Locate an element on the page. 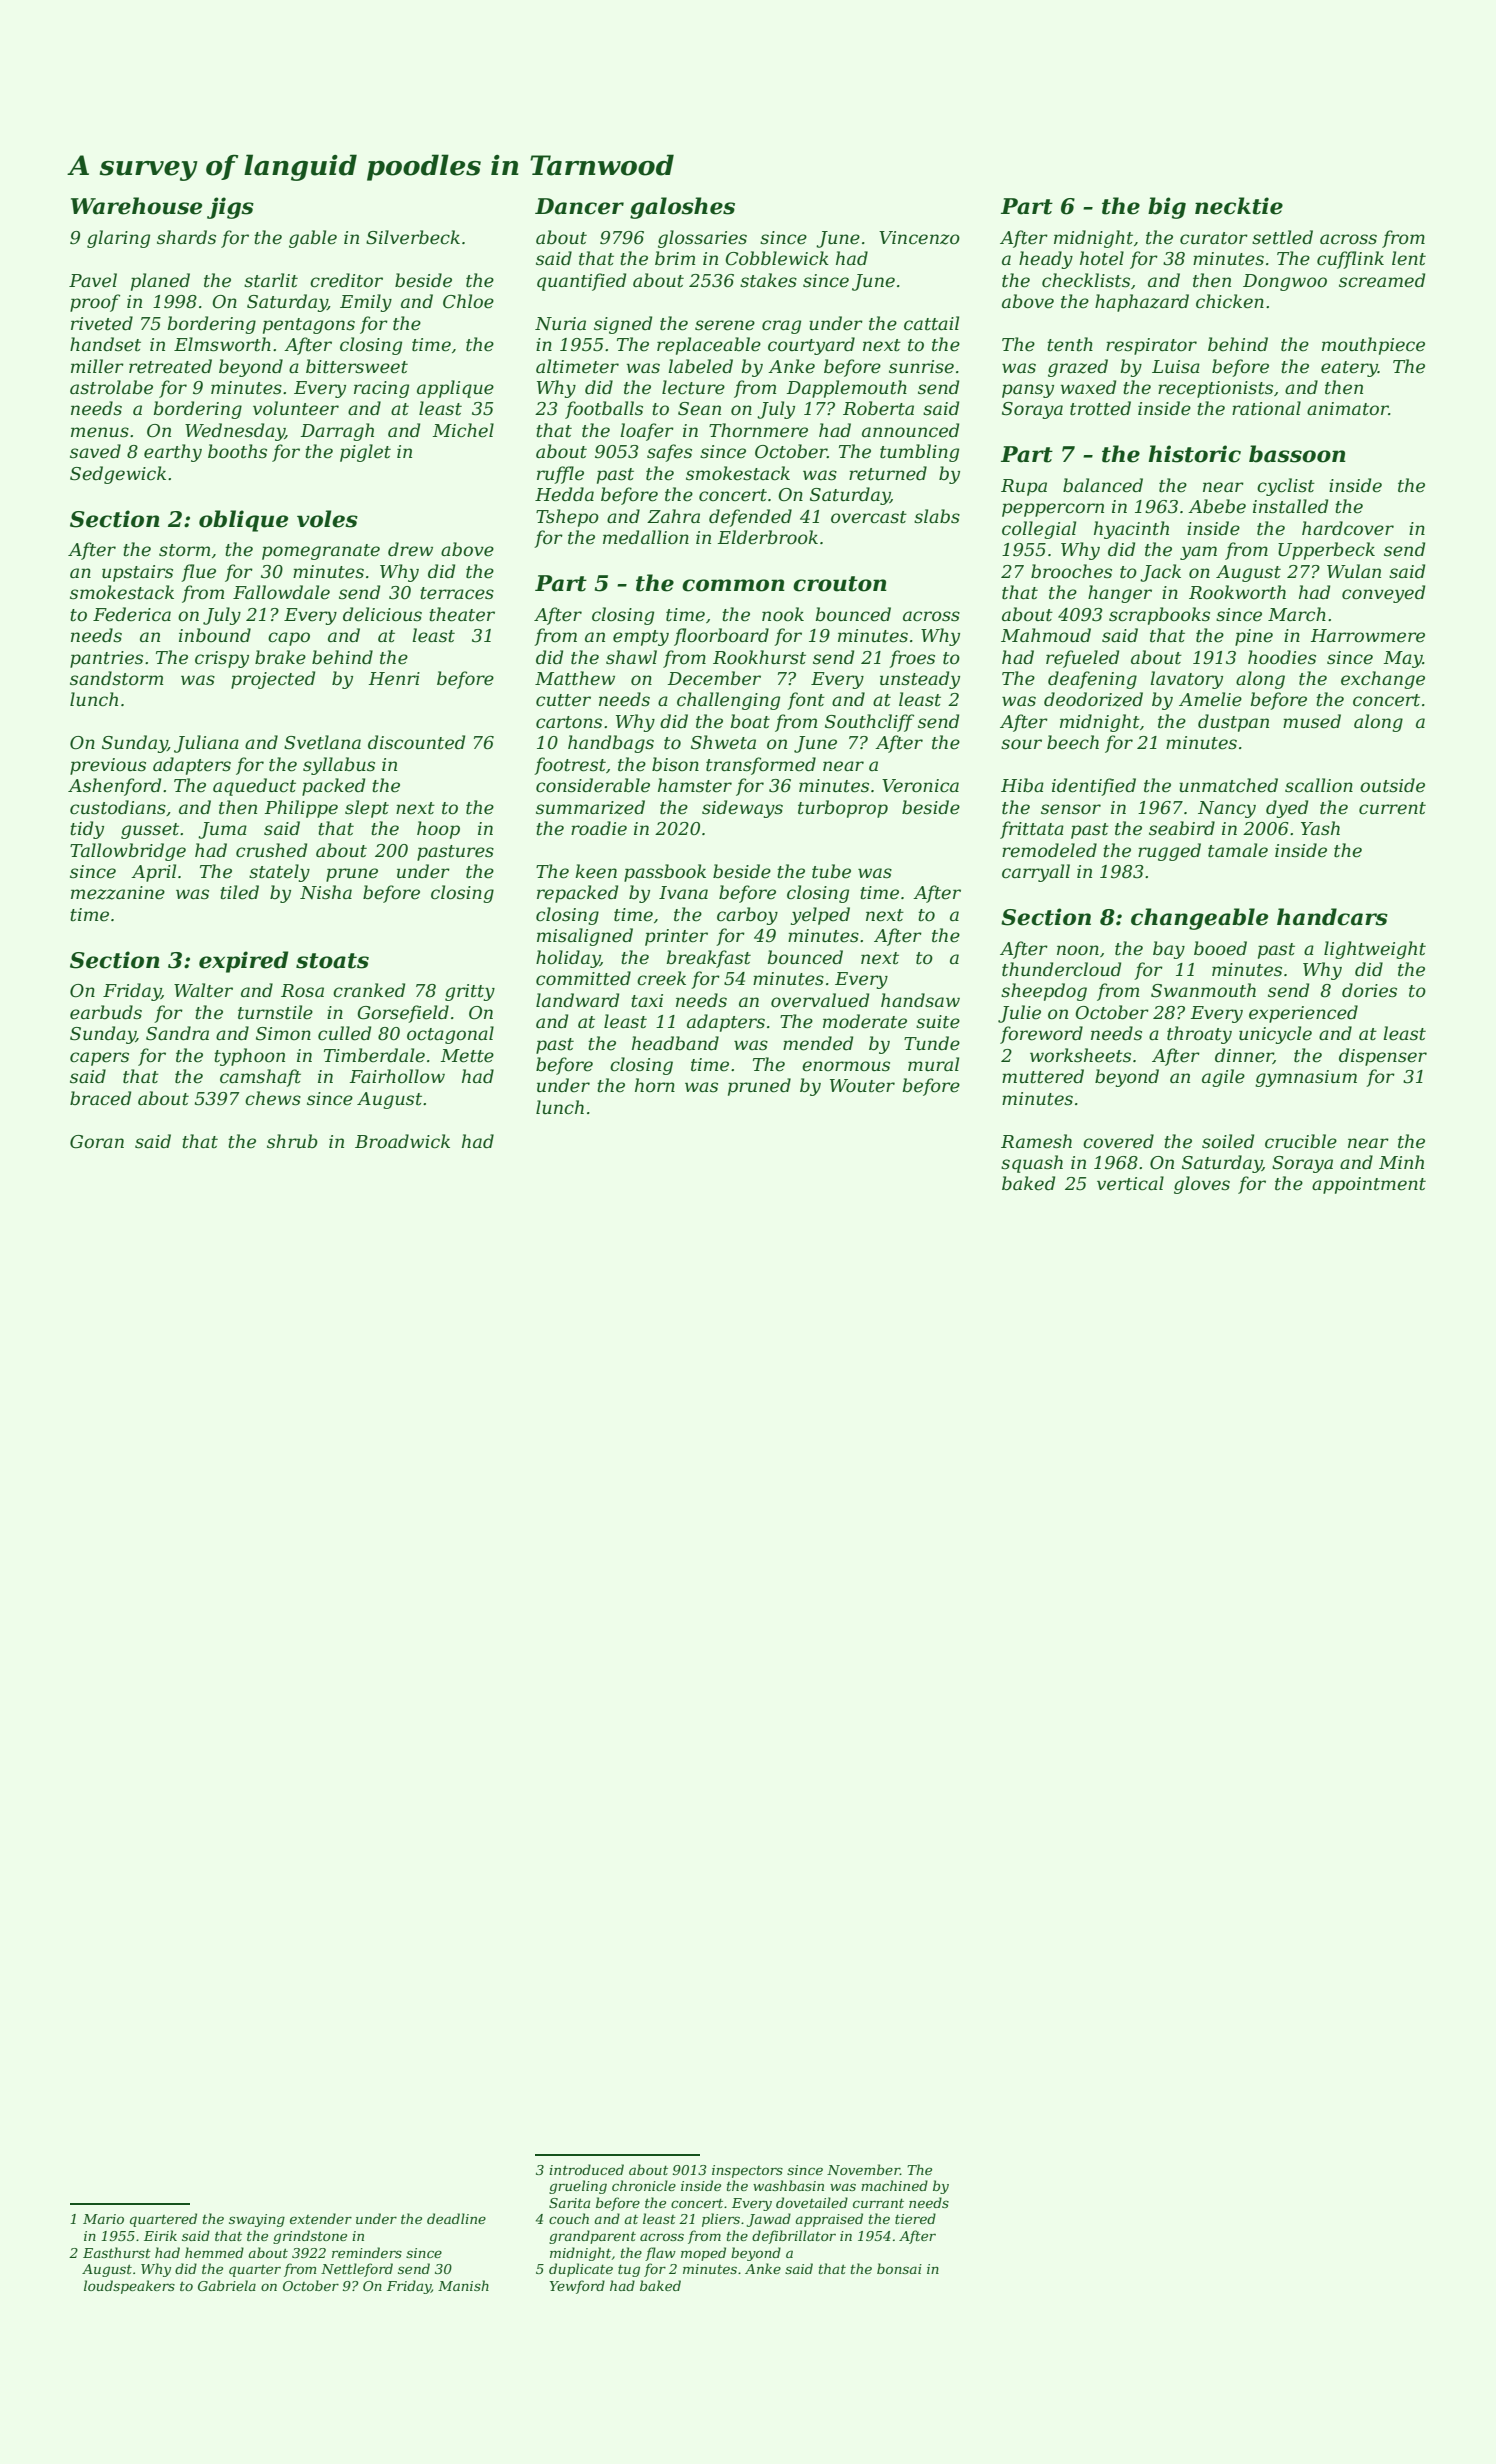 This image has width=1496, height=2464. identified is located at coordinates (1094, 787).
